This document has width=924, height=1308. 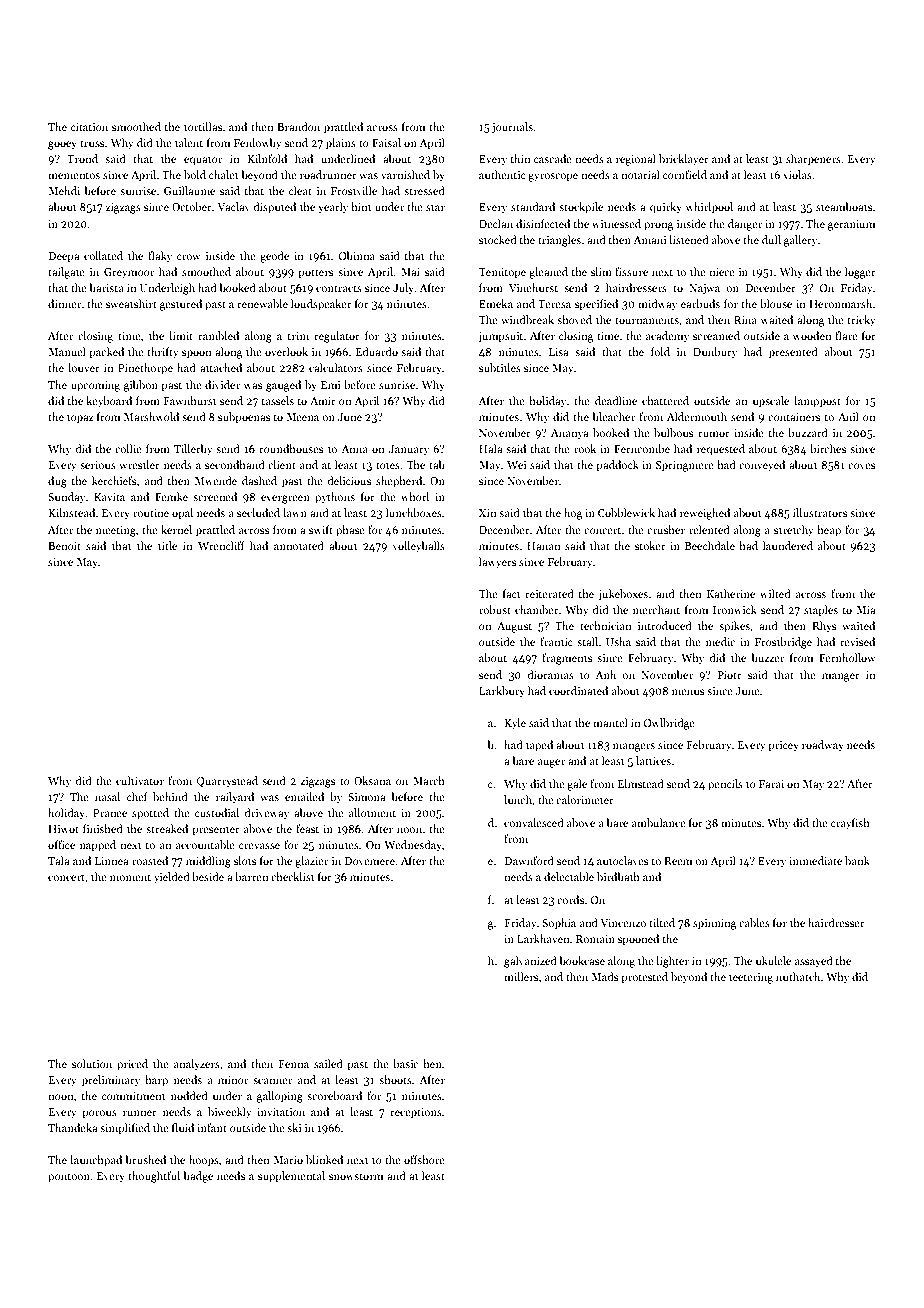 What do you see at coordinates (189, 257) in the document?
I see `crow` at bounding box center [189, 257].
